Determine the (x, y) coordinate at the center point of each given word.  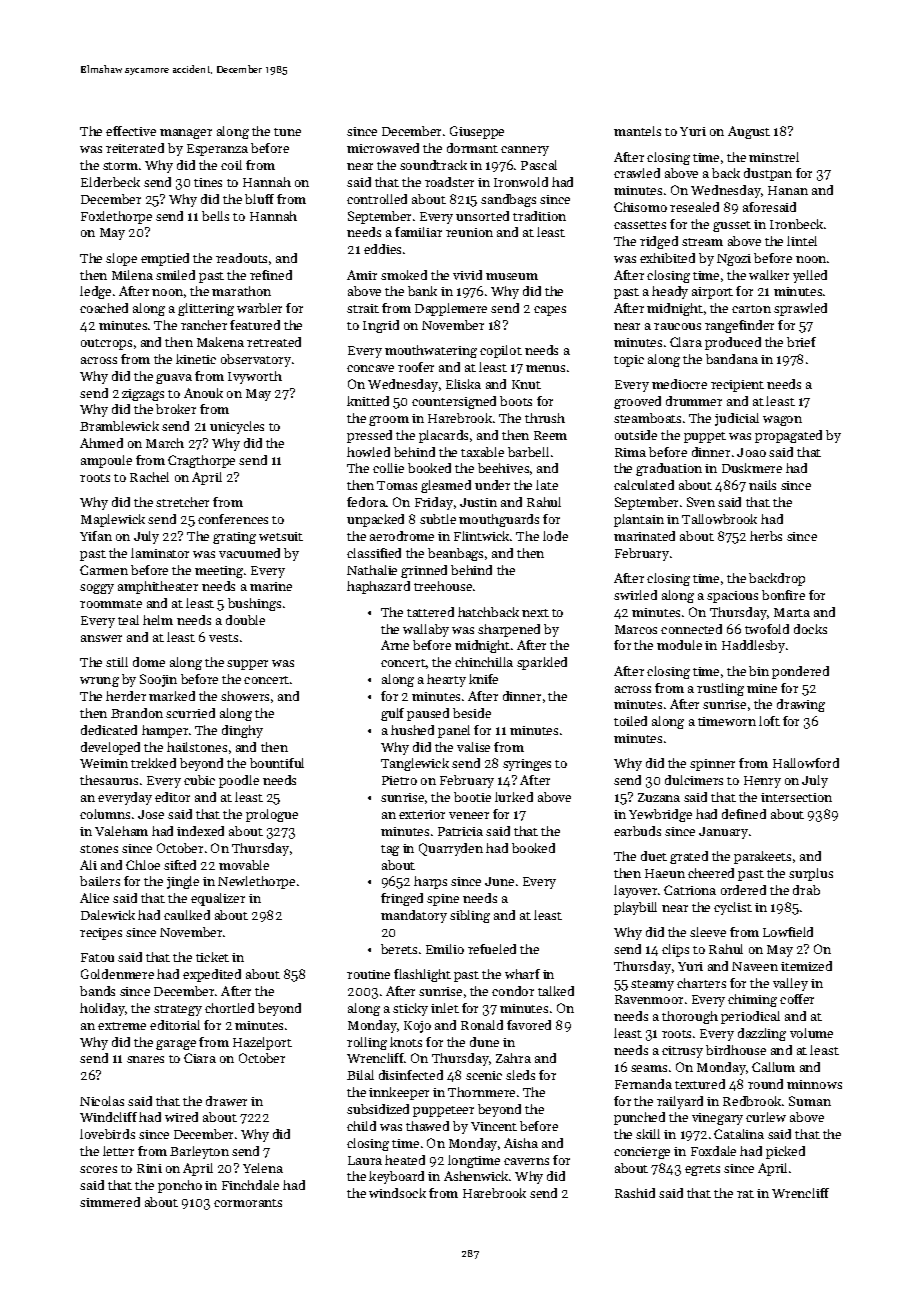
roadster (449, 182)
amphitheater (158, 587)
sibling (470, 916)
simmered (110, 1202)
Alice (94, 898)
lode (555, 536)
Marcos (636, 629)
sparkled (542, 663)
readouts (241, 258)
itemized (806, 966)
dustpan (768, 174)
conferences (233, 519)
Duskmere (752, 468)
